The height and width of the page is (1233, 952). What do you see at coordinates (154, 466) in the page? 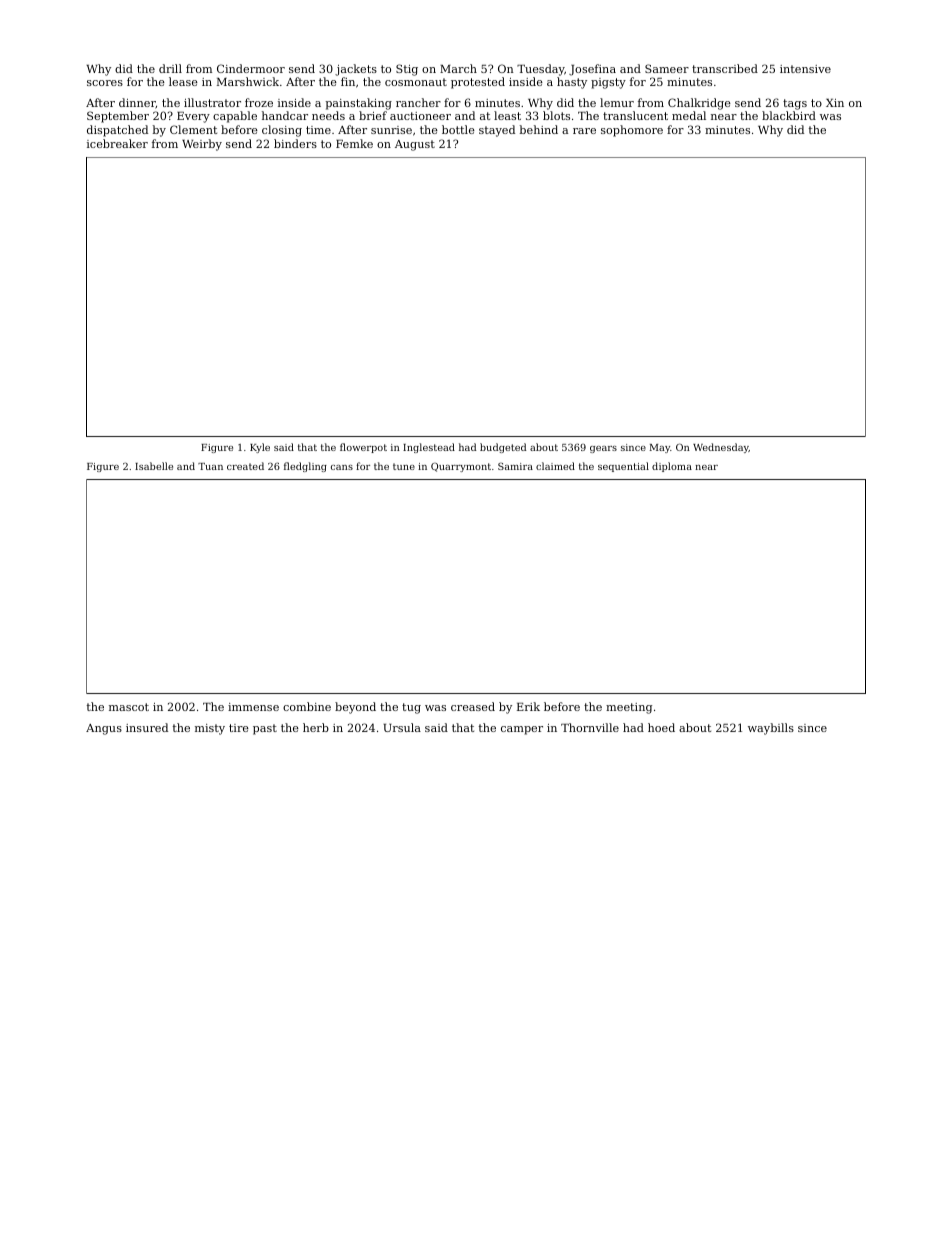
I see `Isabelle` at bounding box center [154, 466].
